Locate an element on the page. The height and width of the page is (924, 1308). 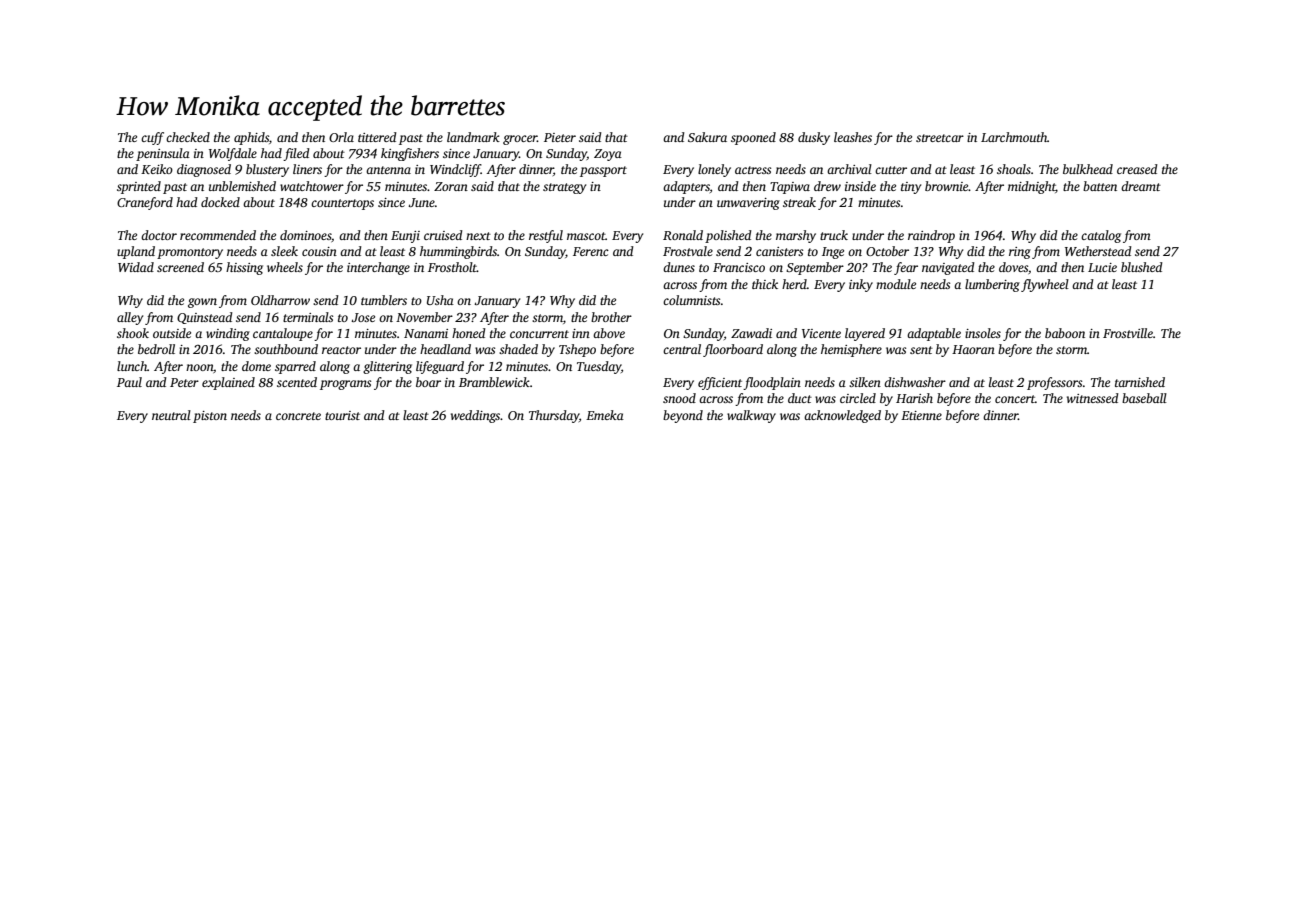
beyond is located at coordinates (683, 416).
